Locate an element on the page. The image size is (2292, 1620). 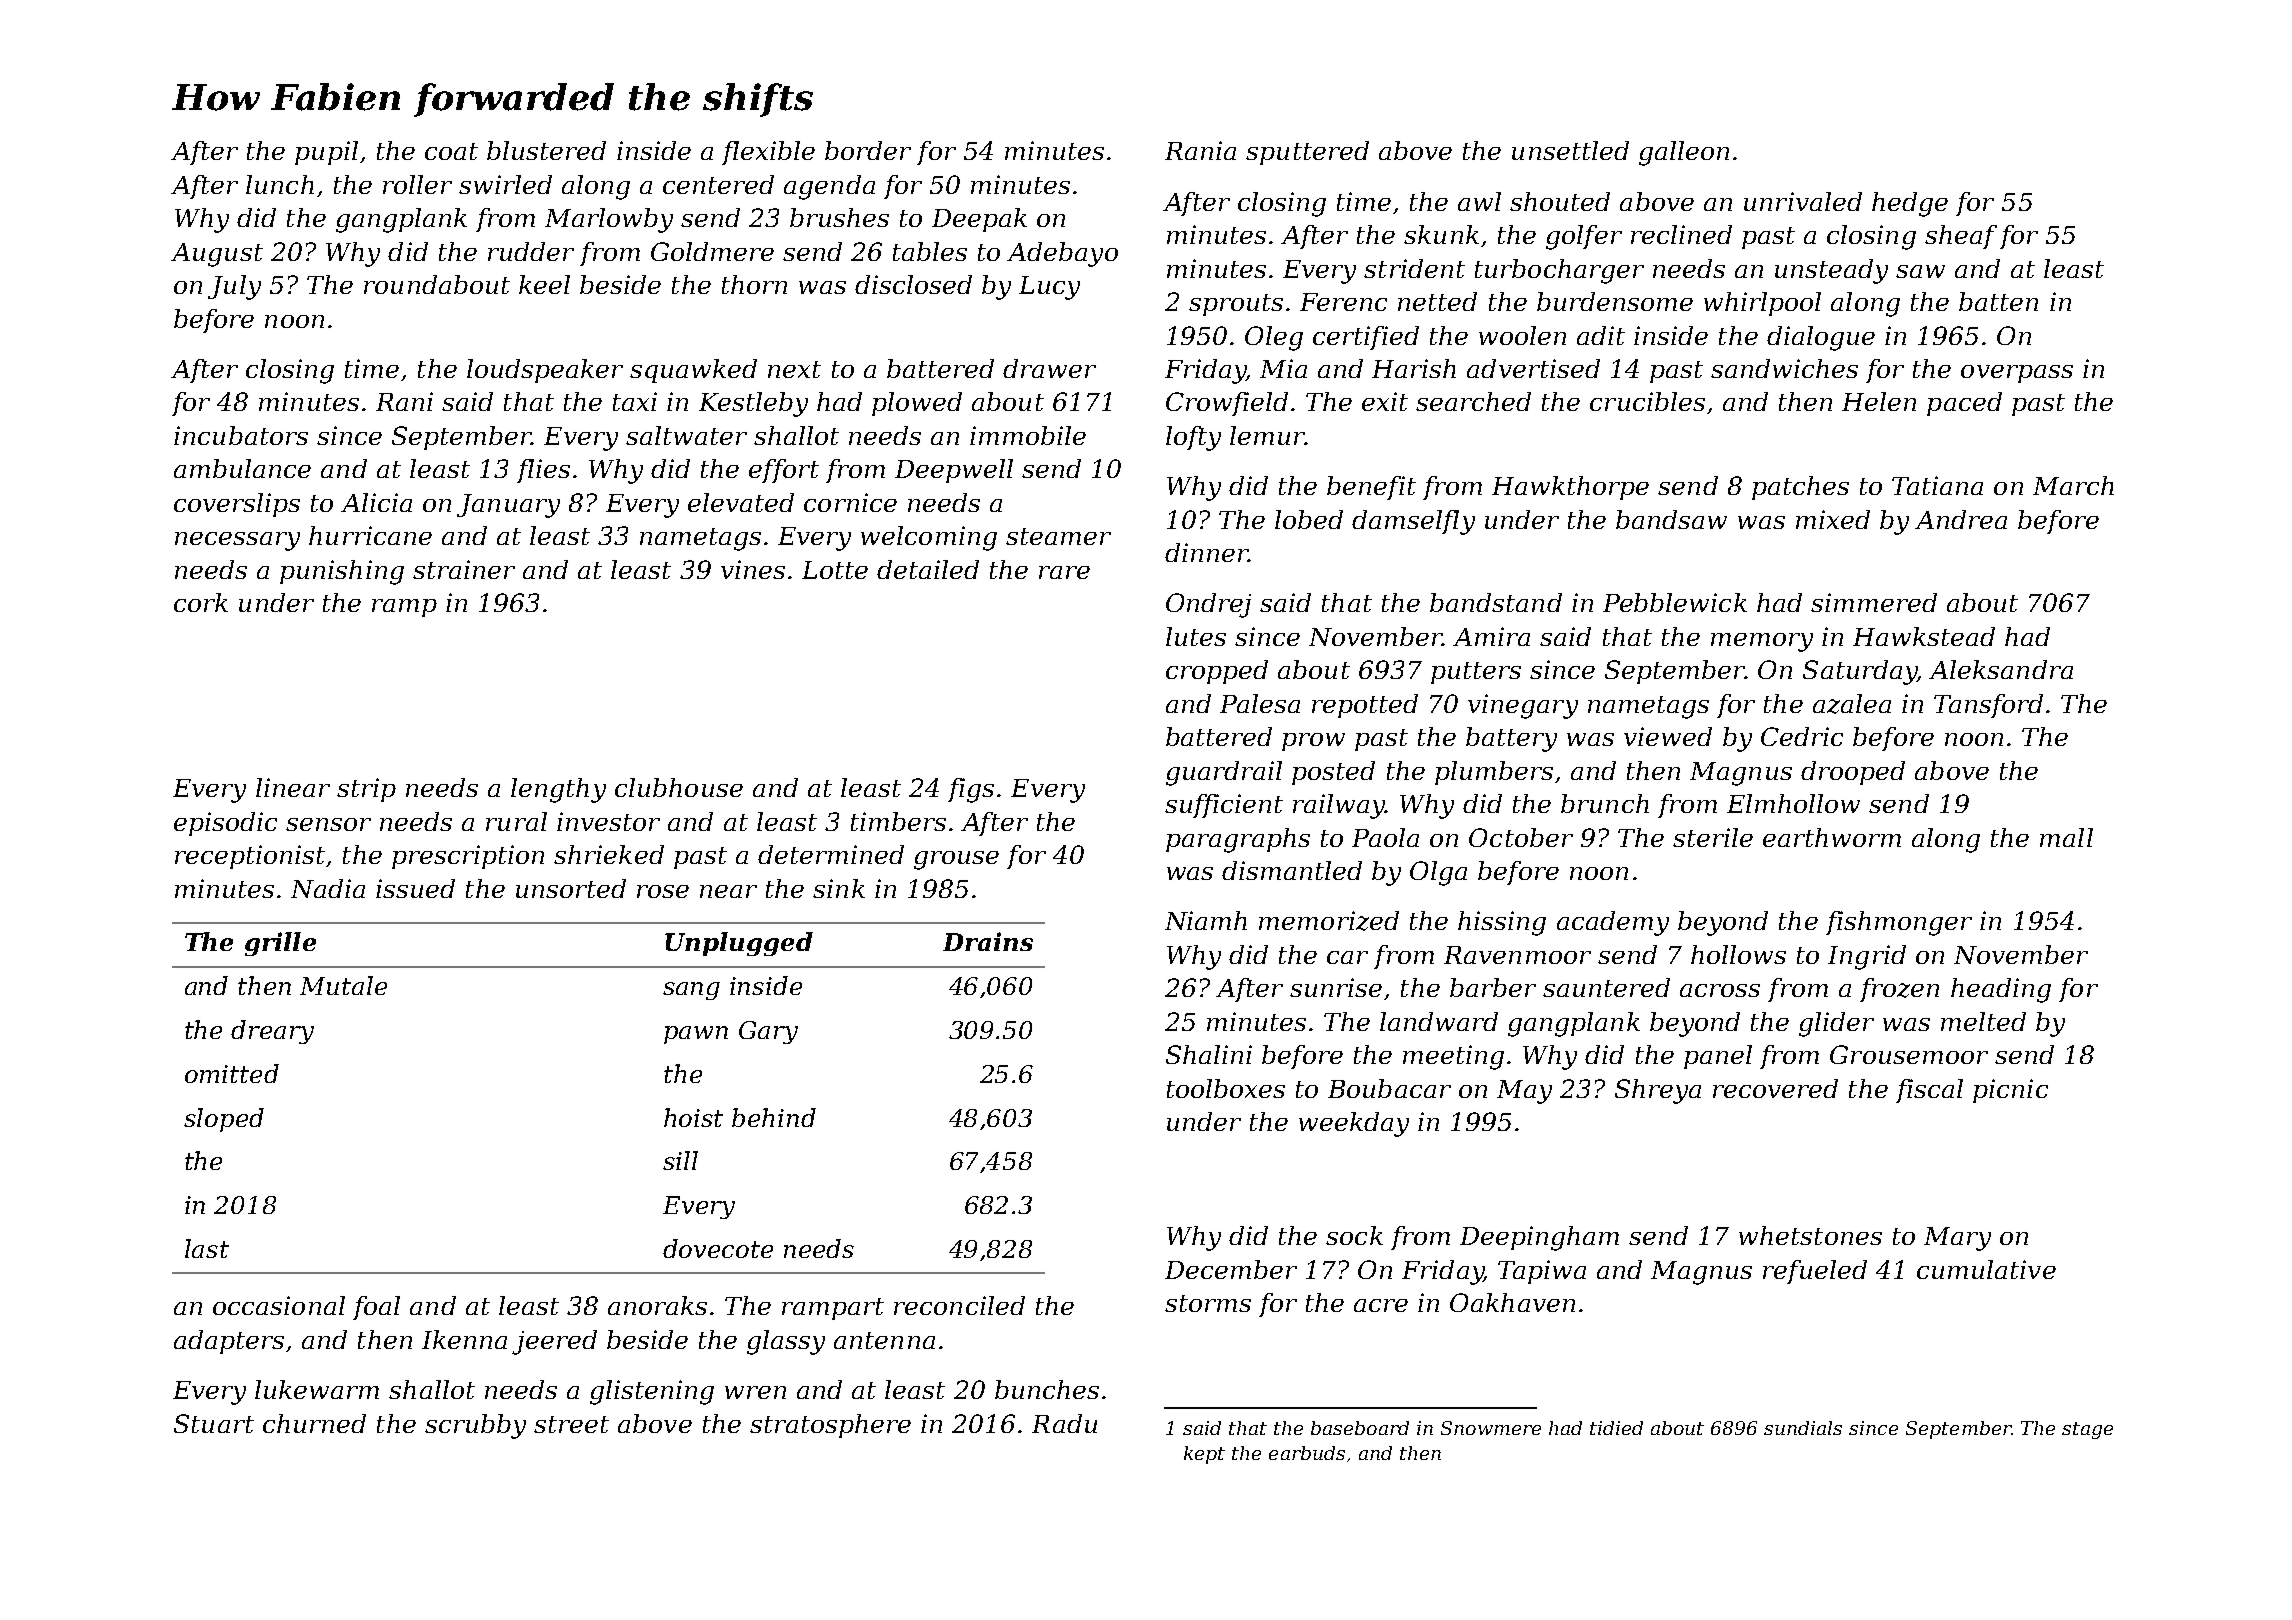
toolboxes is located at coordinates (1226, 1088).
